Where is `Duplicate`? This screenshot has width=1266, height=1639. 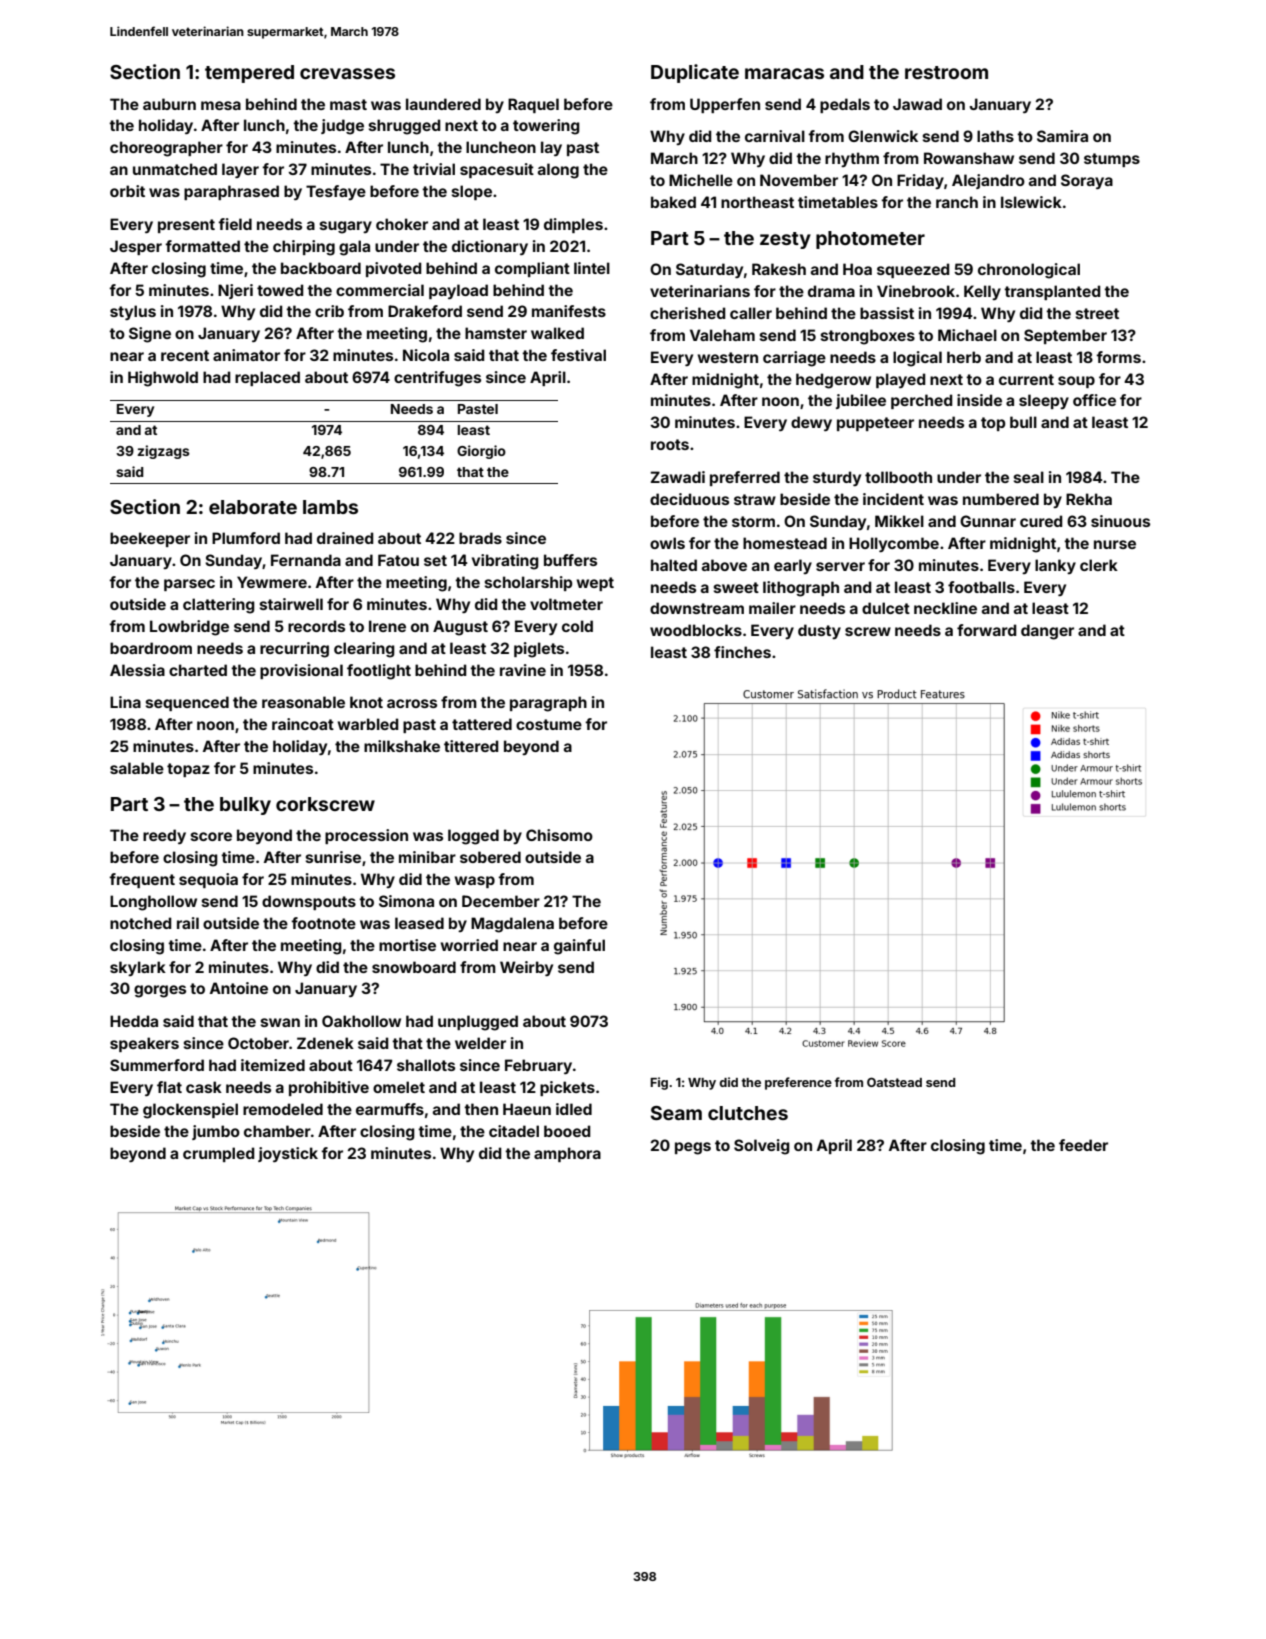
Duplicate is located at coordinates (695, 73).
